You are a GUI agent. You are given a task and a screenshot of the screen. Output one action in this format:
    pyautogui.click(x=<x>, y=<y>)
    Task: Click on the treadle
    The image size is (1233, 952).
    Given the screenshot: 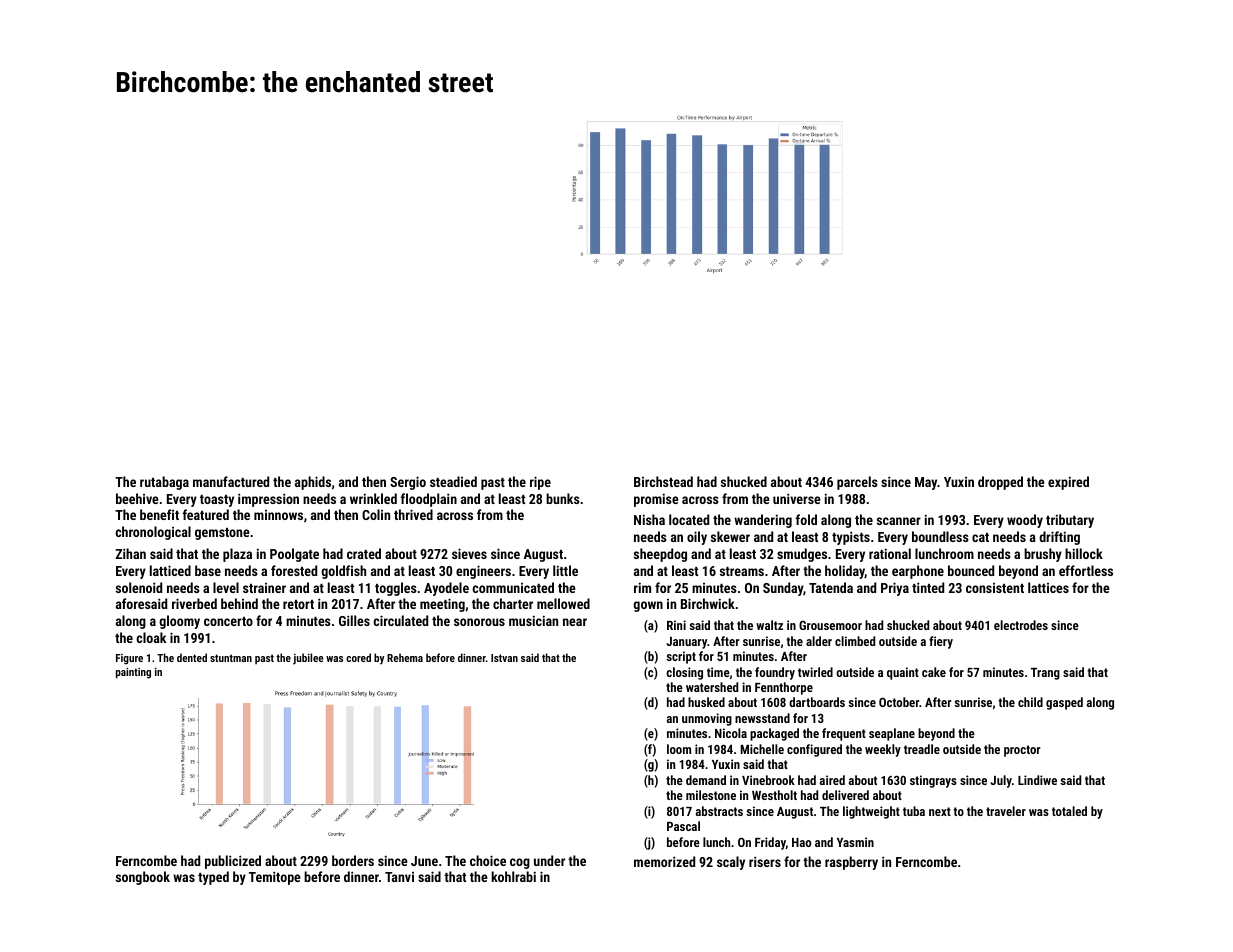 What is the action you would take?
    pyautogui.click(x=922, y=749)
